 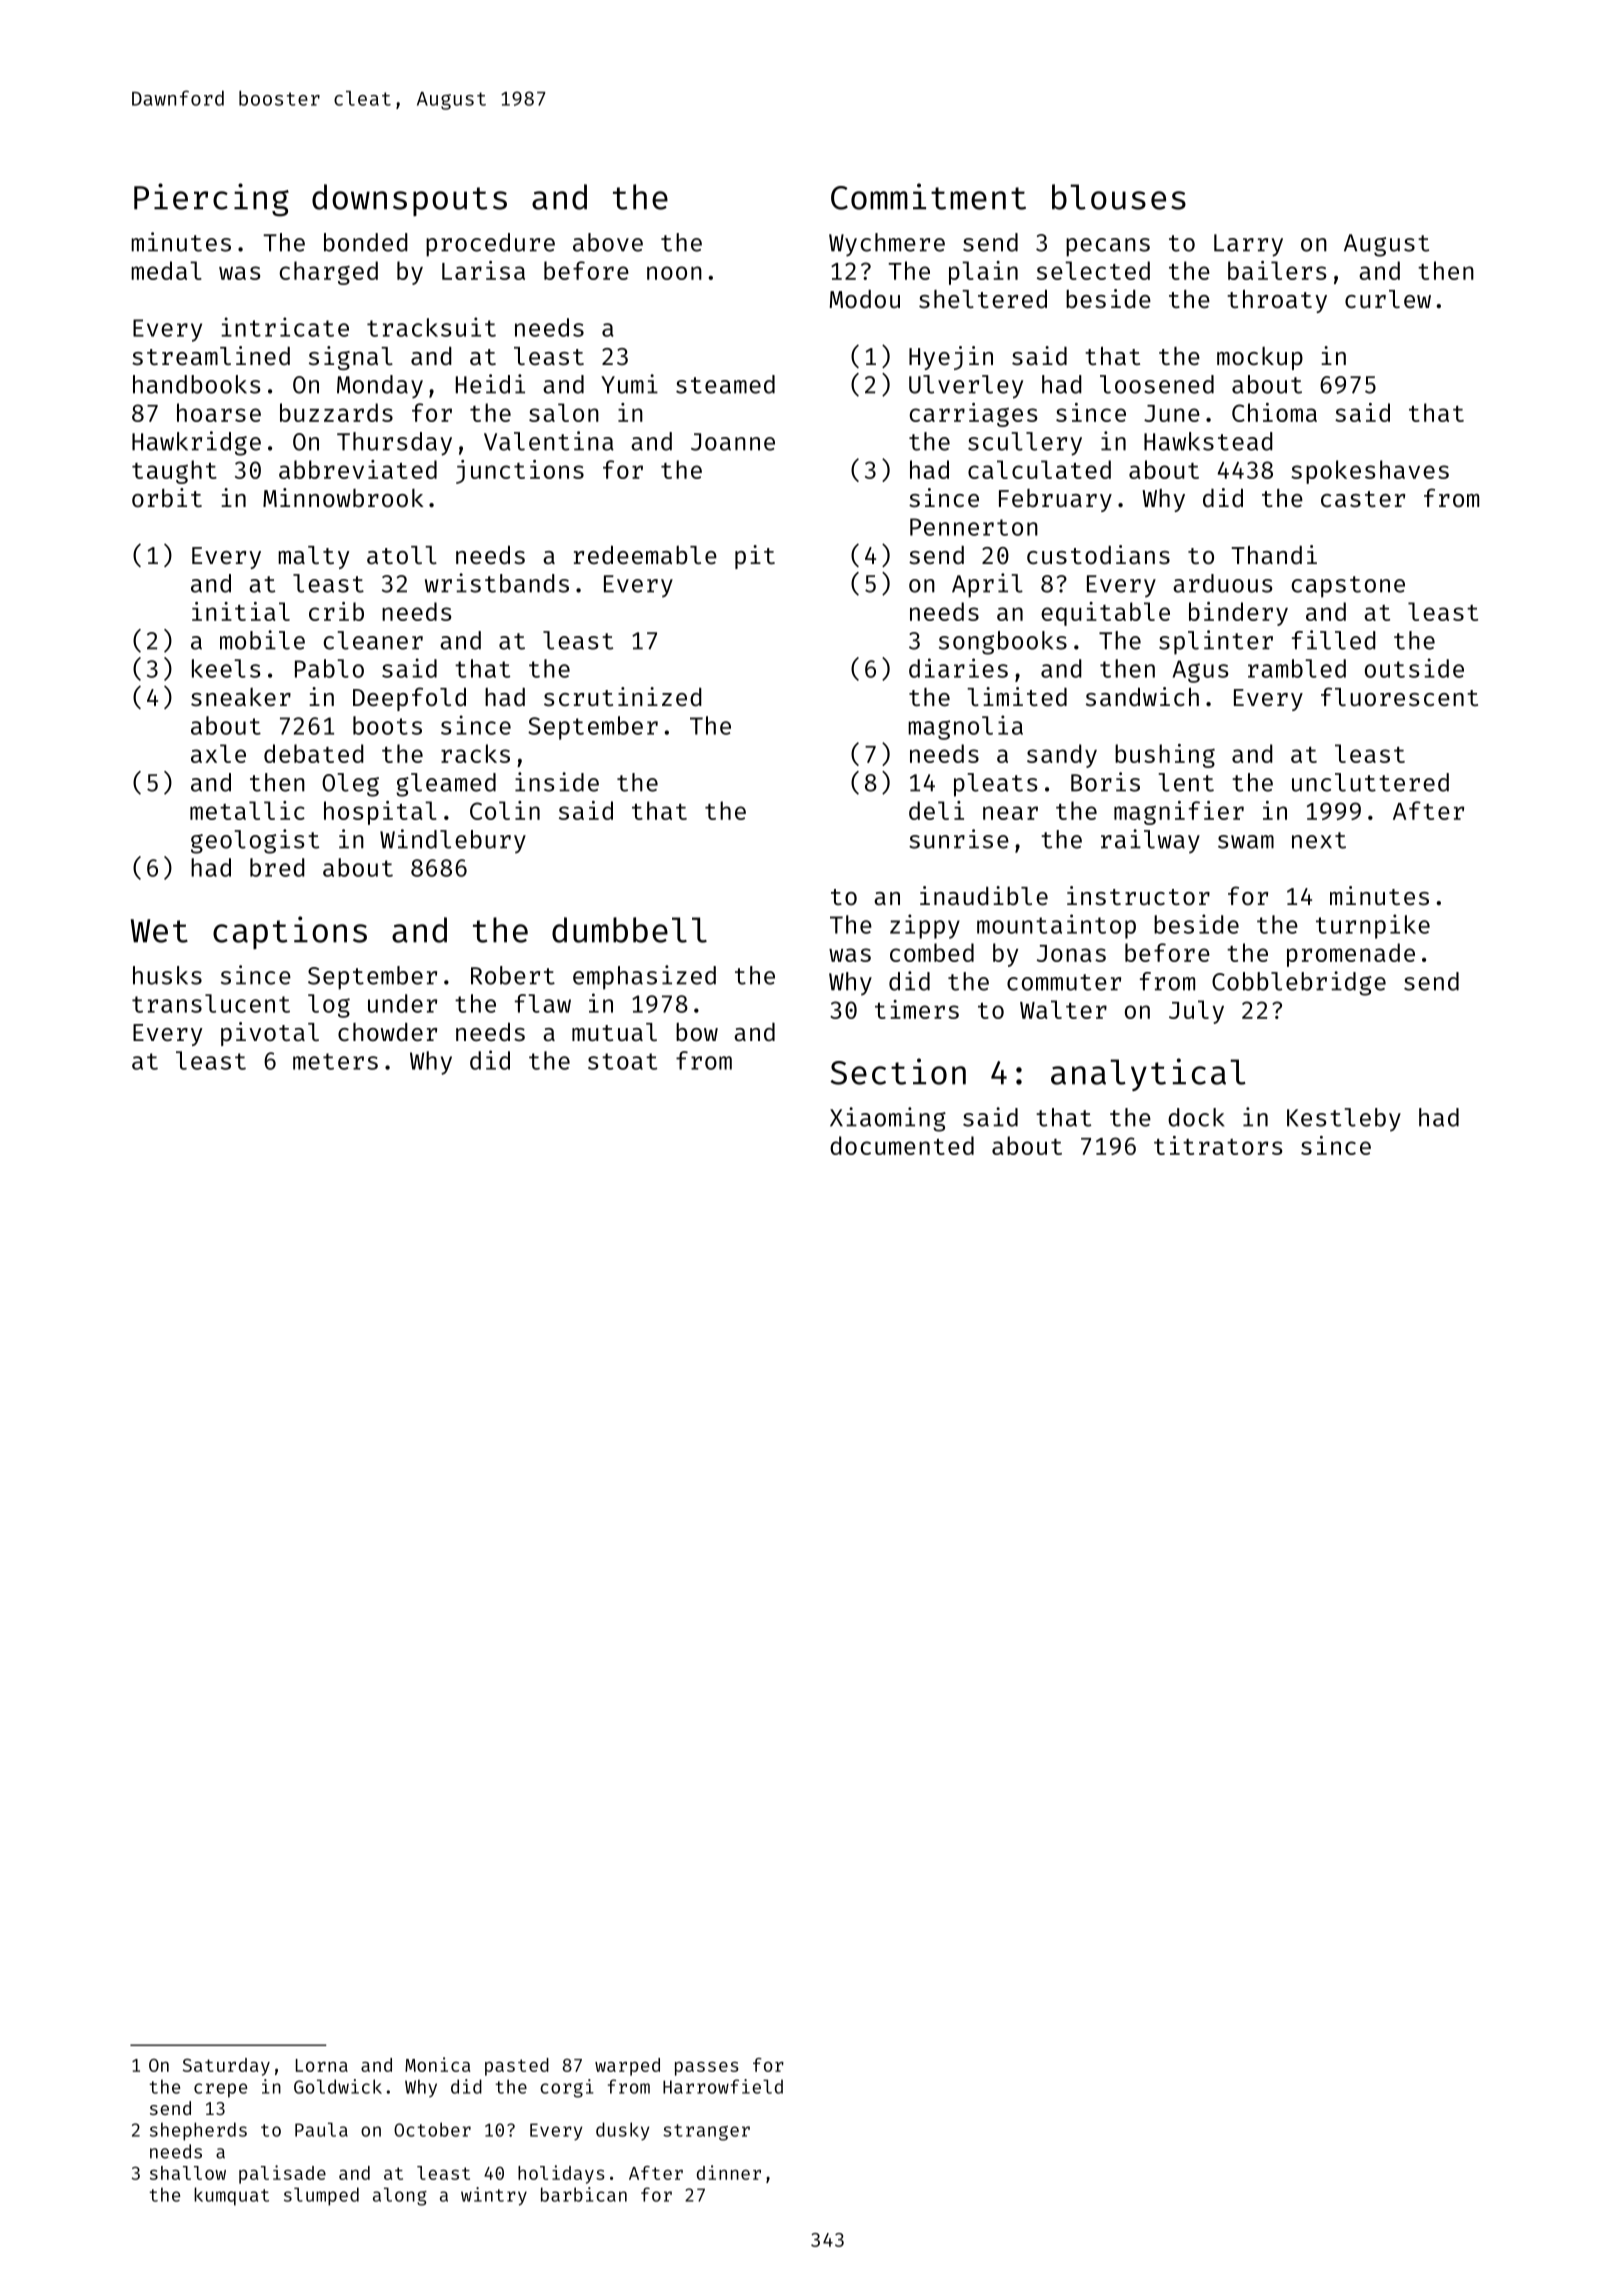 I want to click on bow, so click(x=697, y=1032).
